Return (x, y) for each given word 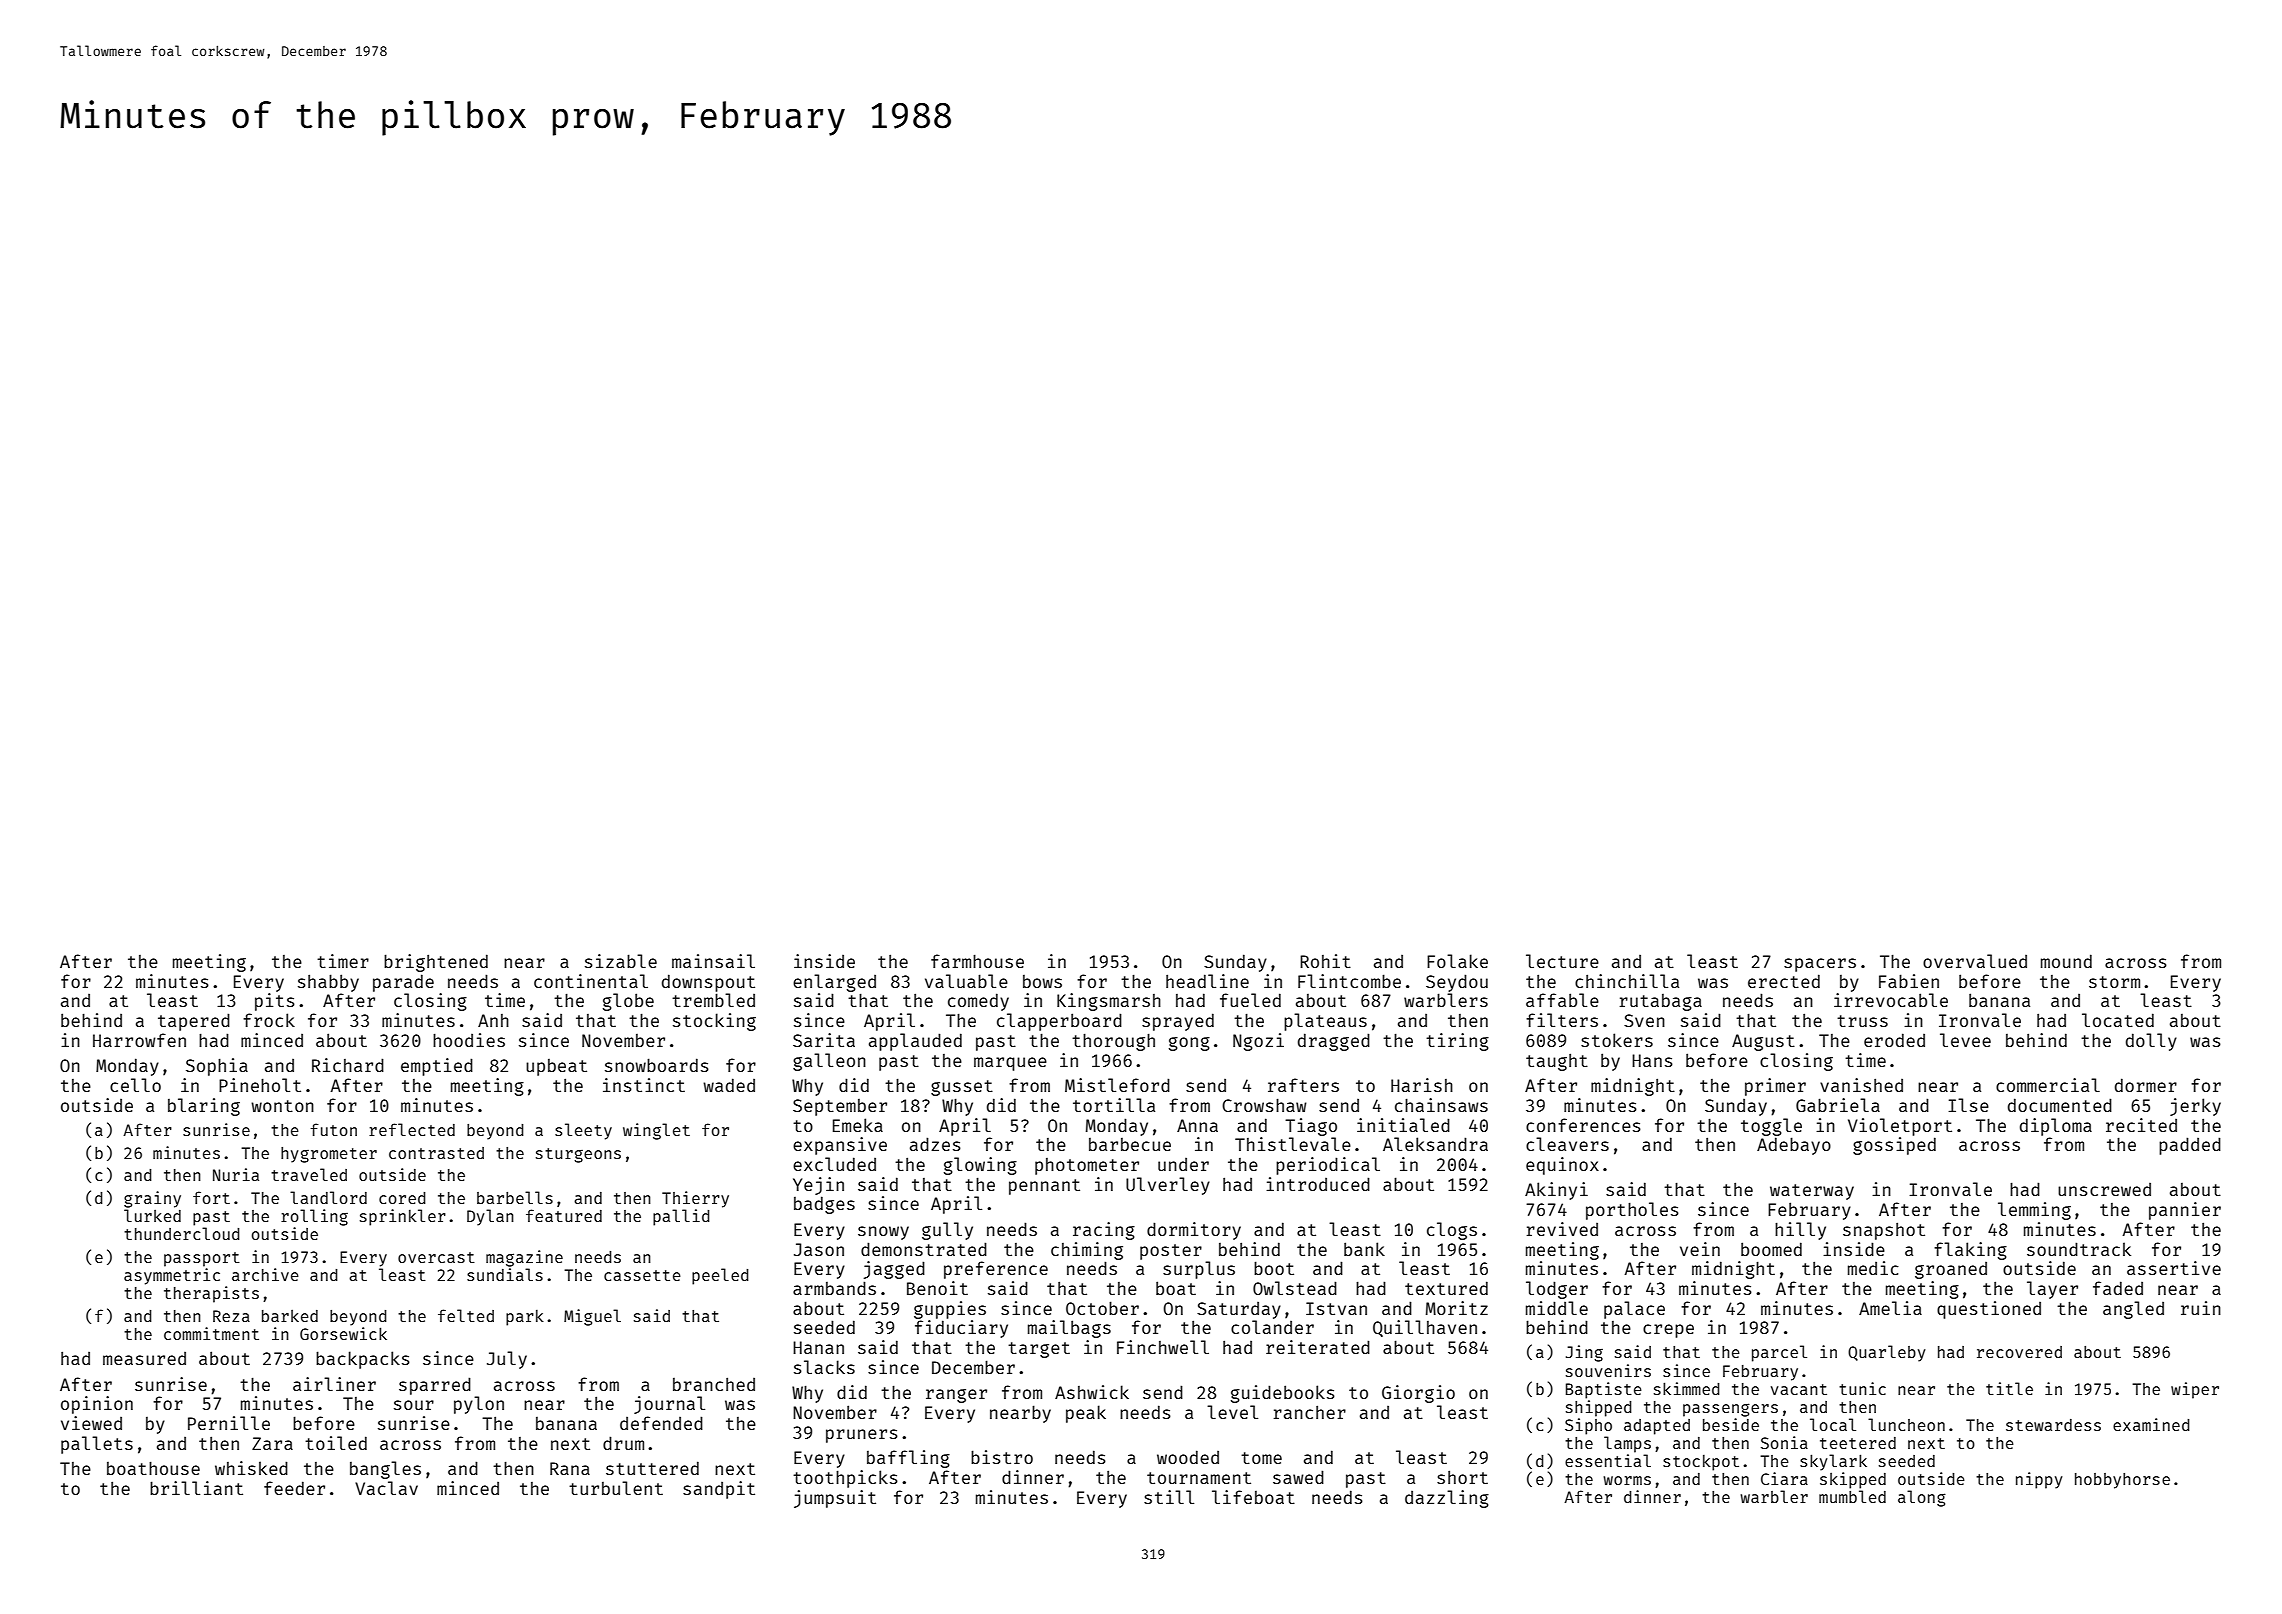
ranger (956, 1396)
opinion (97, 1405)
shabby (328, 983)
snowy (883, 1233)
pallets (97, 1445)
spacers (1820, 965)
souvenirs (1608, 1370)
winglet (656, 1131)
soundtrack (2079, 1249)
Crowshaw (1264, 1105)
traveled (309, 1174)
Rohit (1325, 961)
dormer (2146, 1085)
